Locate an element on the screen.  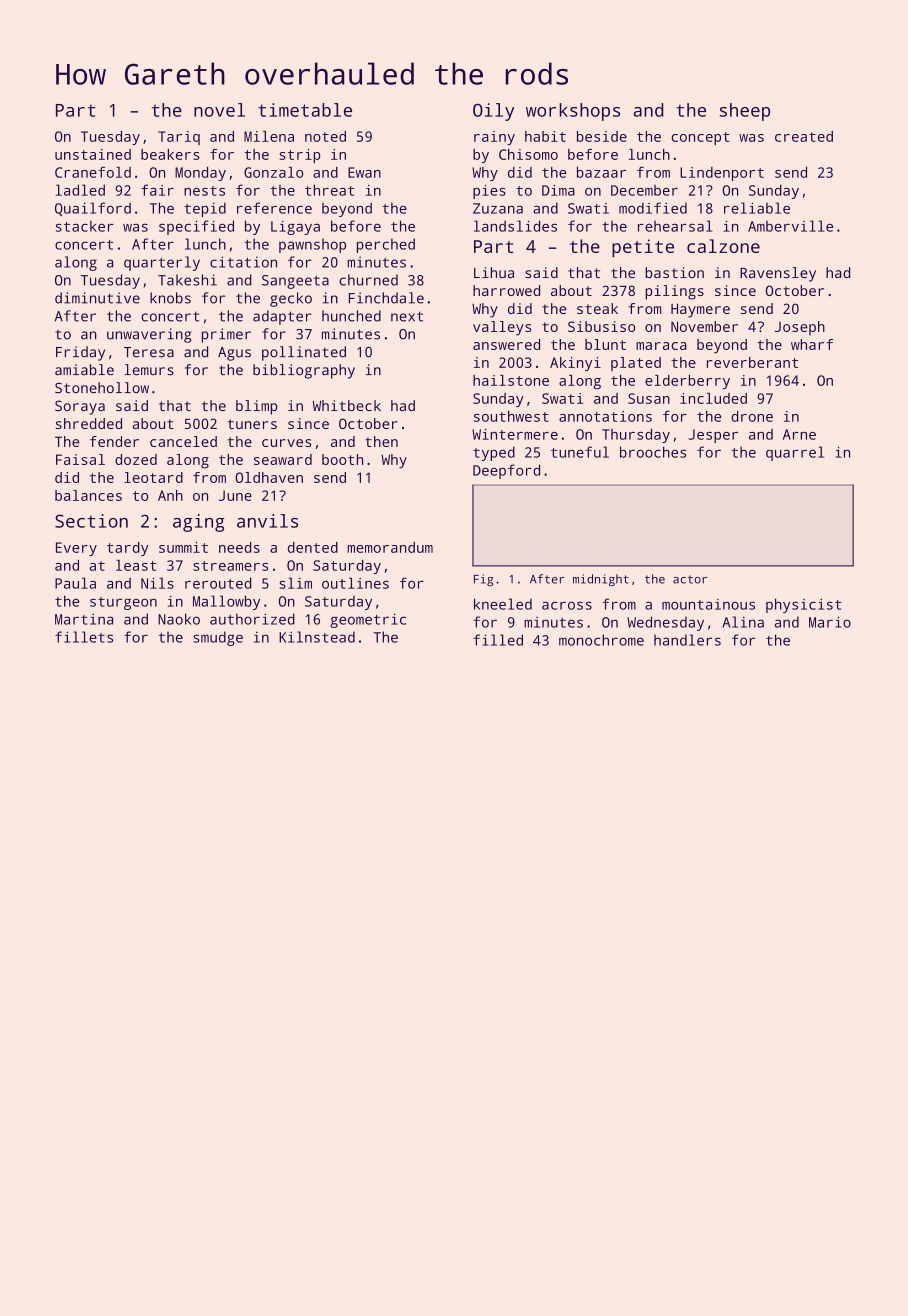
Quailford is located at coordinates (93, 209).
